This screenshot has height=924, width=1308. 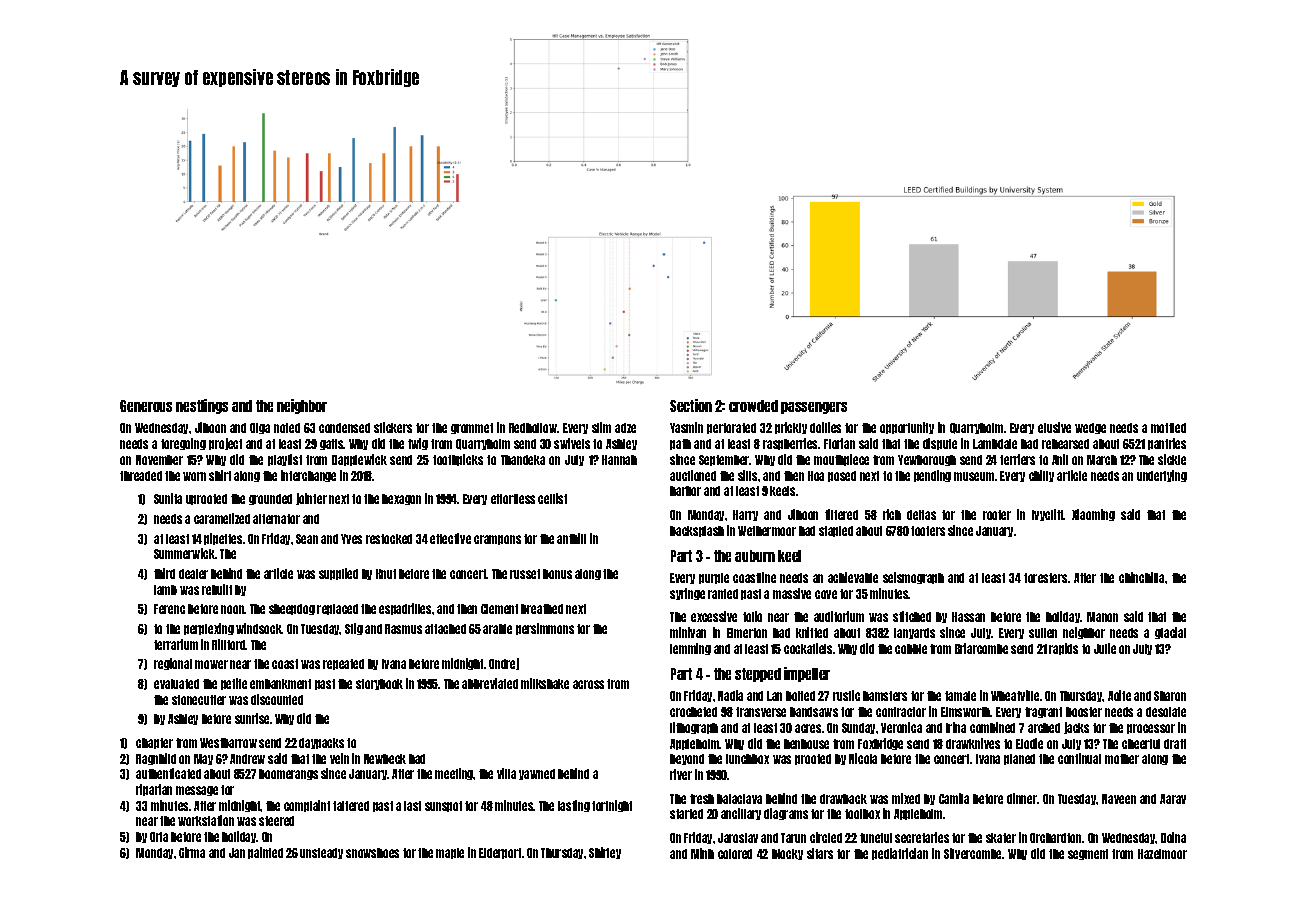 What do you see at coordinates (767, 531) in the screenshot?
I see `Wethermoor` at bounding box center [767, 531].
